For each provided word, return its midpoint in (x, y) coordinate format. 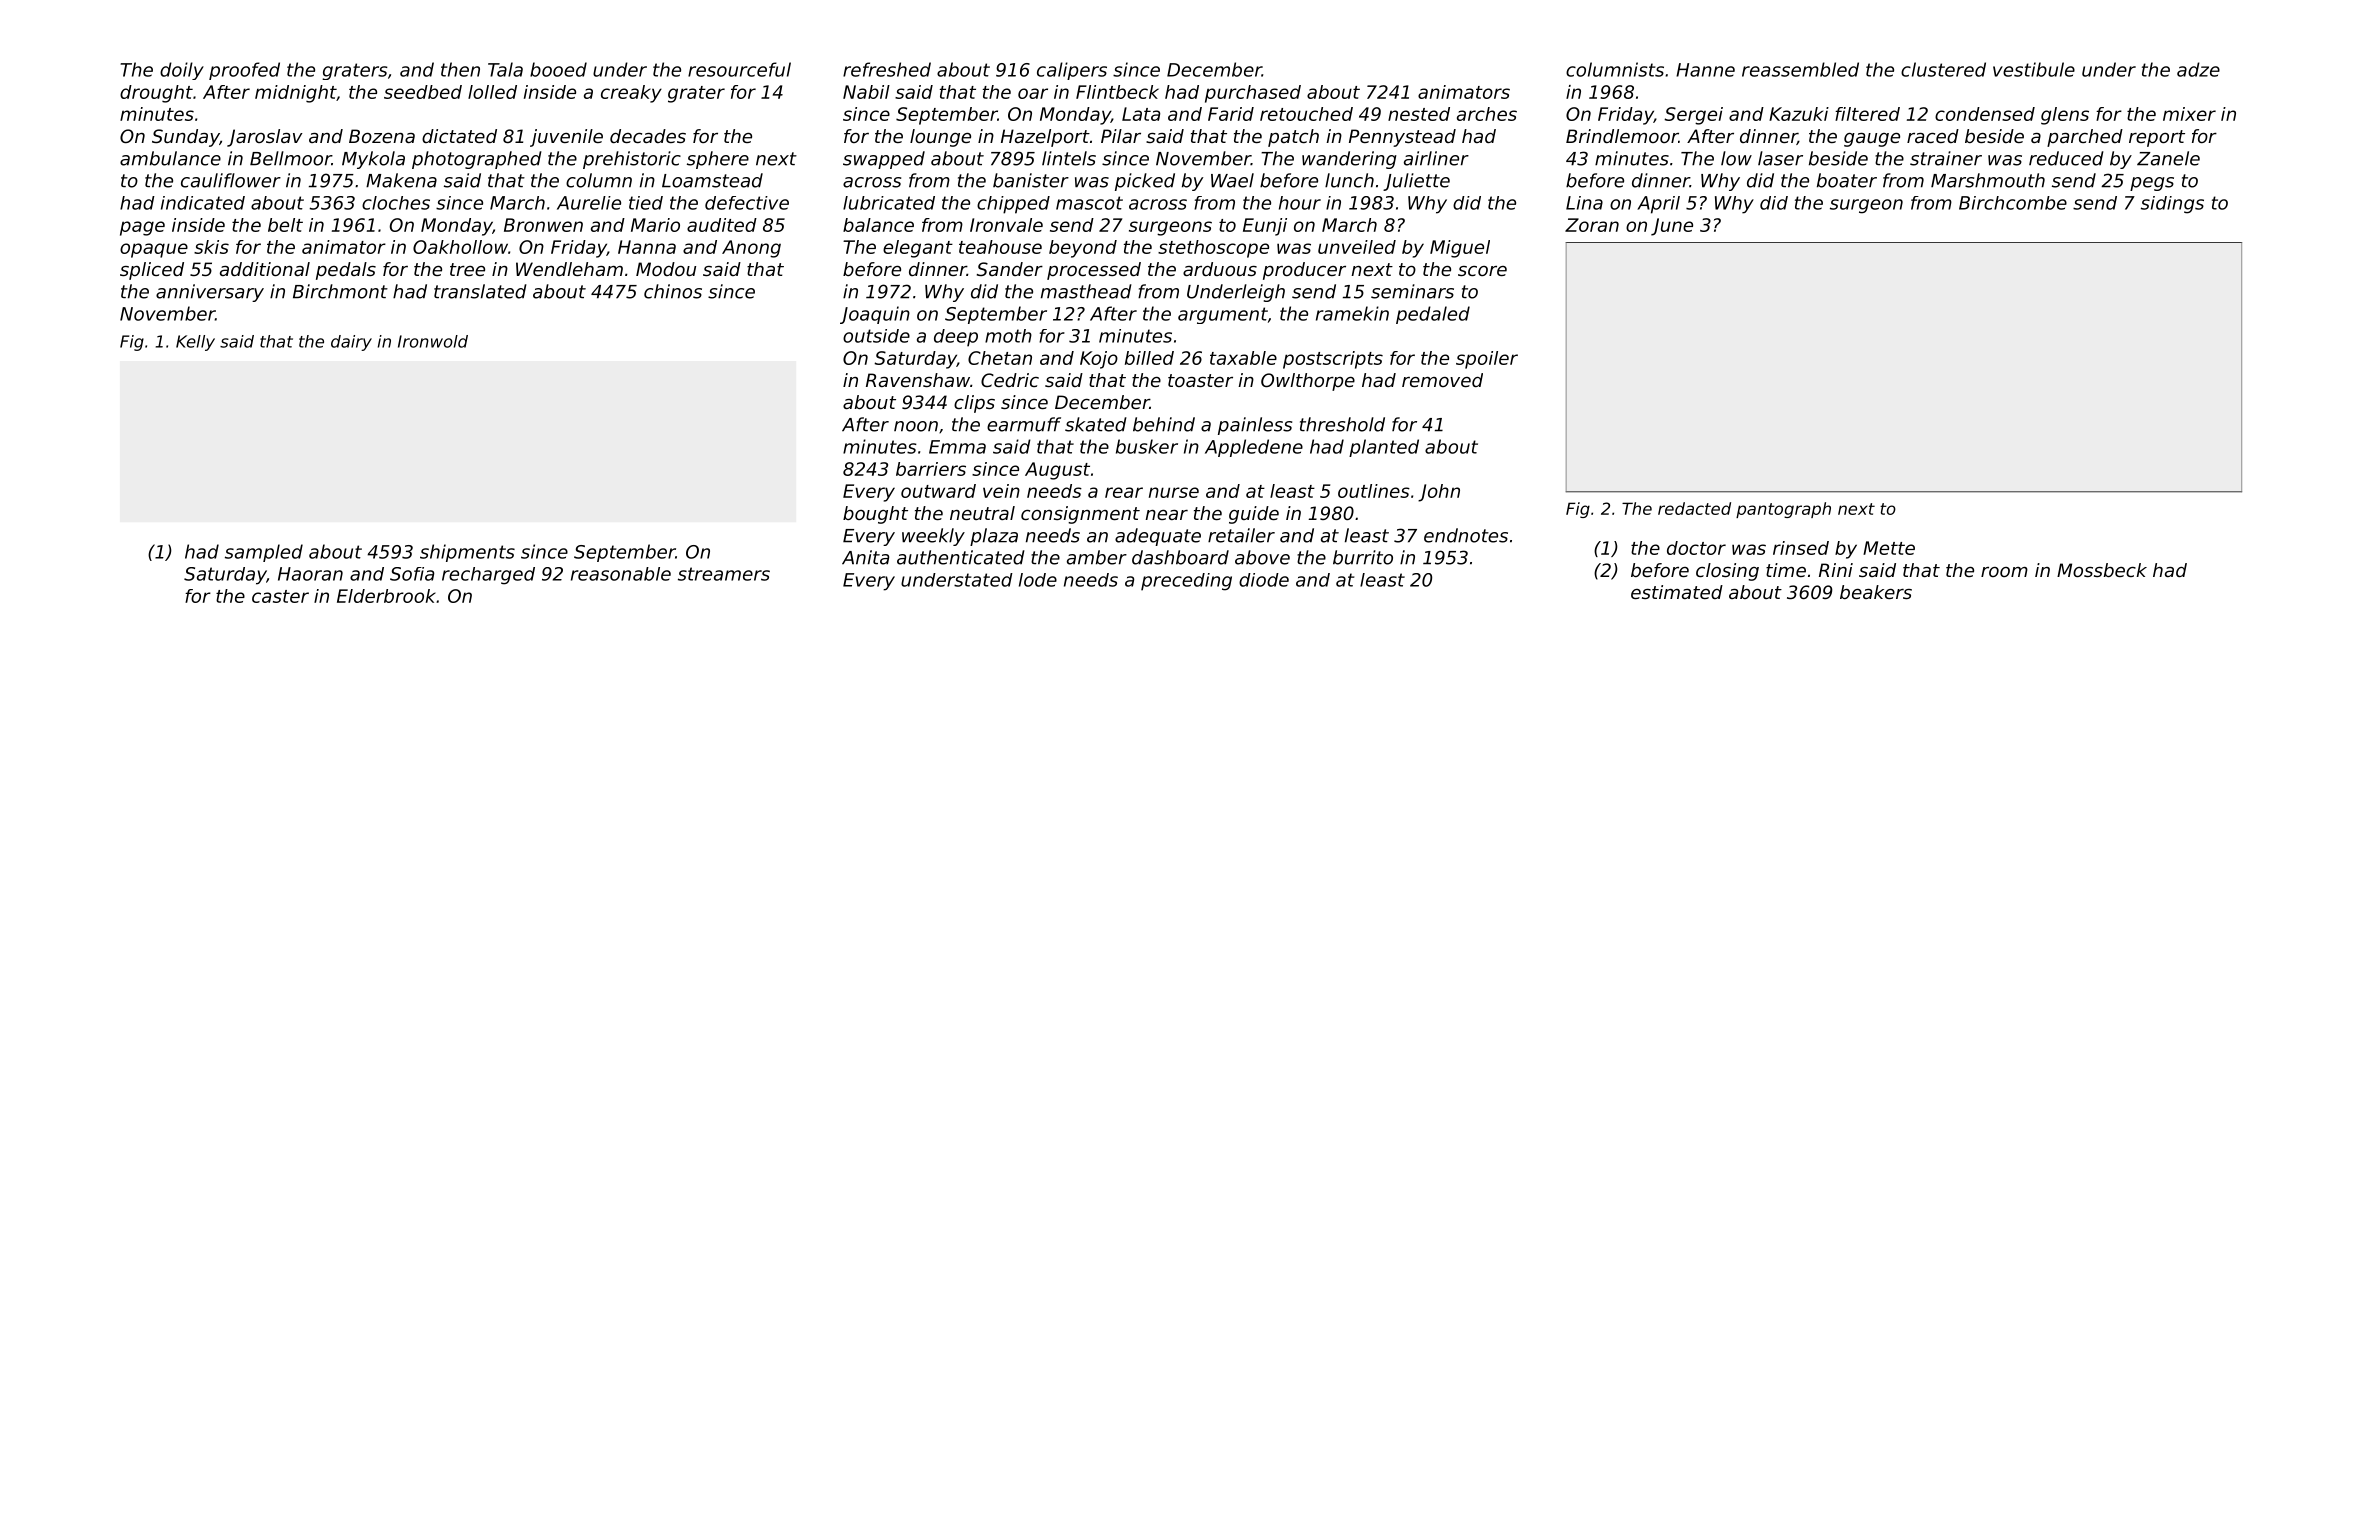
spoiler (1487, 360)
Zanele (2168, 158)
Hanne (1705, 70)
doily (182, 71)
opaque (154, 250)
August (1057, 471)
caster (280, 596)
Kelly (195, 343)
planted (1384, 448)
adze (2198, 69)
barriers (931, 469)
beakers (1876, 592)
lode (1038, 580)
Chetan (1000, 358)
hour (1300, 203)
